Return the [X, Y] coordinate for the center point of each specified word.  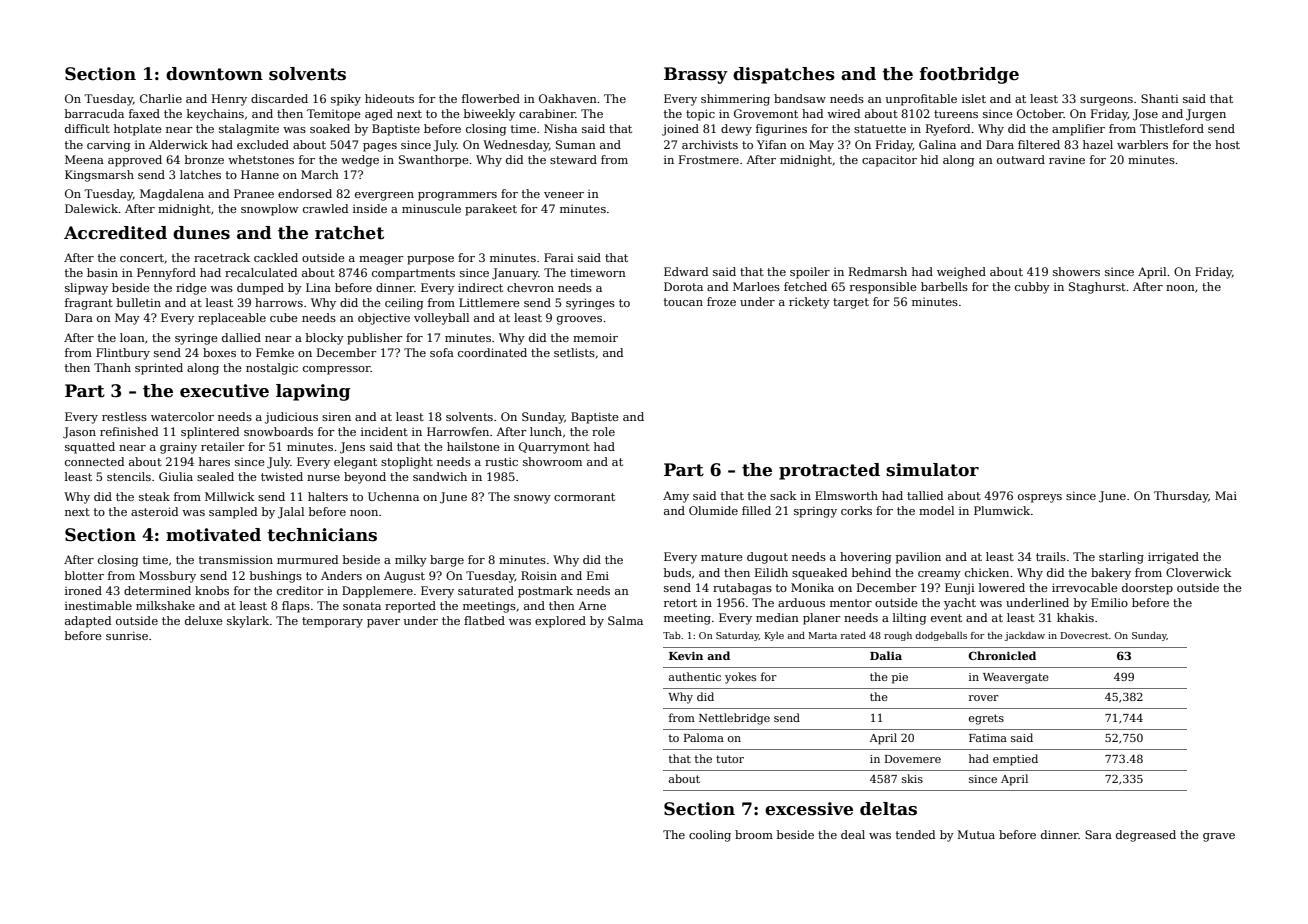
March [320, 174]
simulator [932, 470]
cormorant [584, 497]
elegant [355, 463]
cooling [710, 836]
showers [1076, 271]
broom [754, 834]
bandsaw [800, 98]
